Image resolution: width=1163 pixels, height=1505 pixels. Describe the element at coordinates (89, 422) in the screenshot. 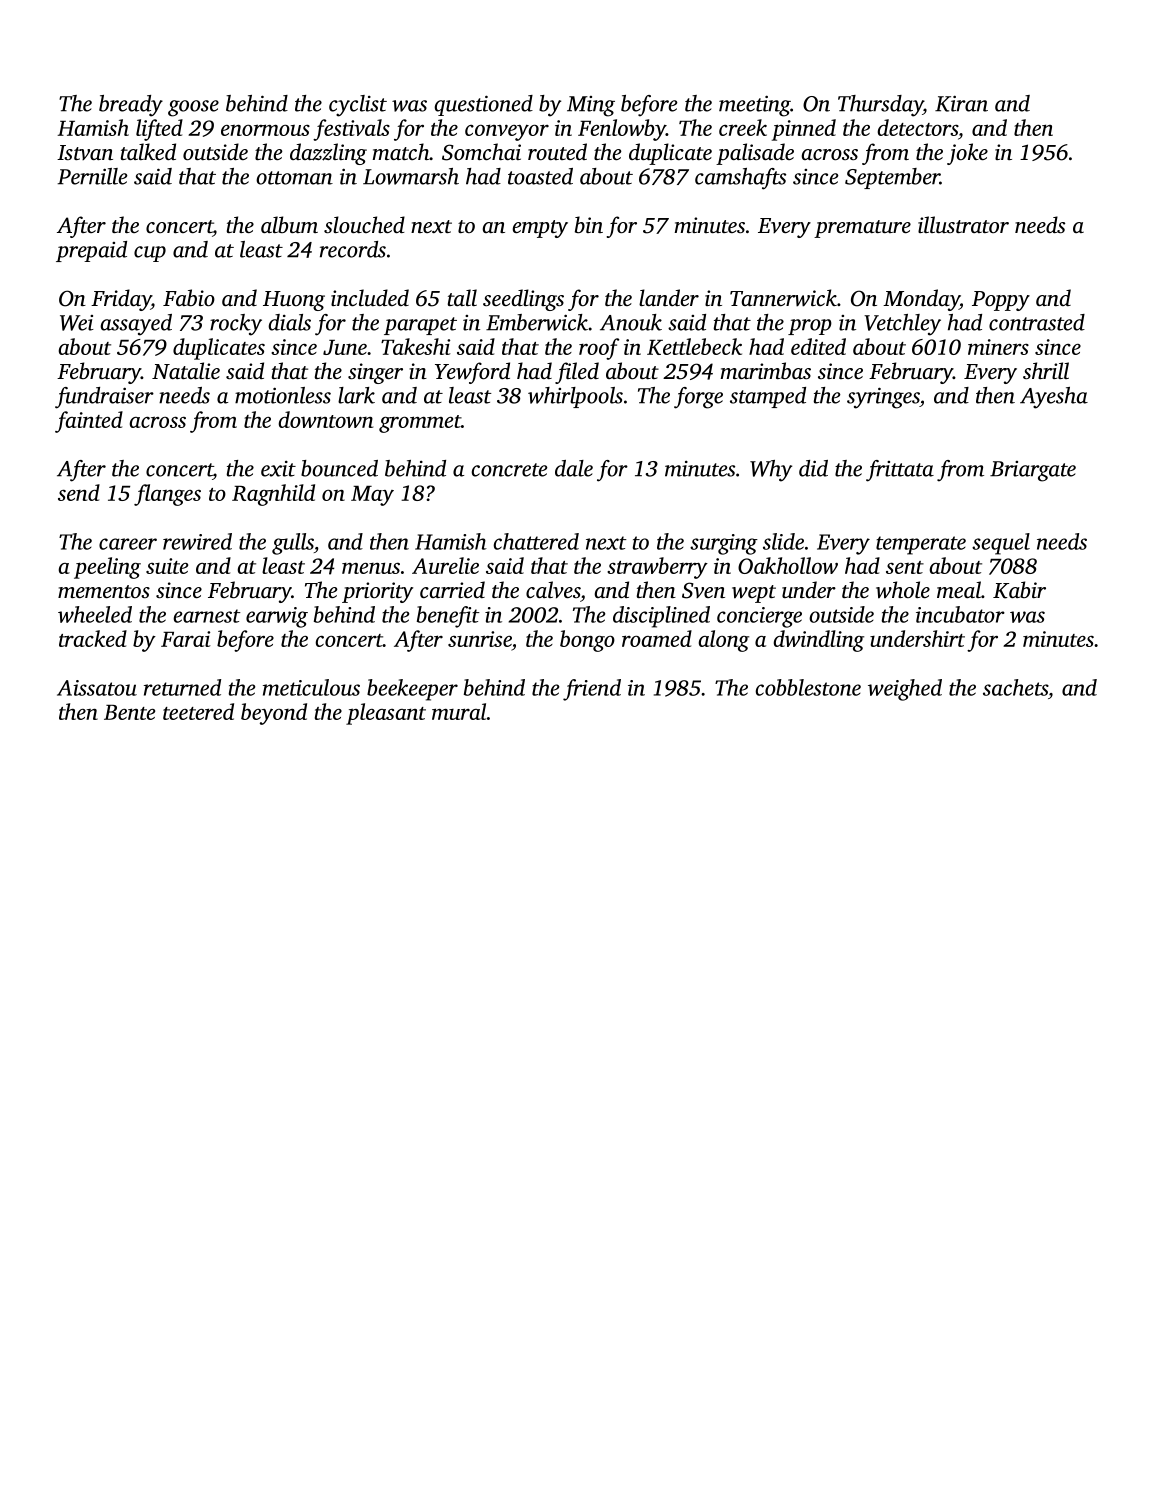

I see `fainted` at that location.
